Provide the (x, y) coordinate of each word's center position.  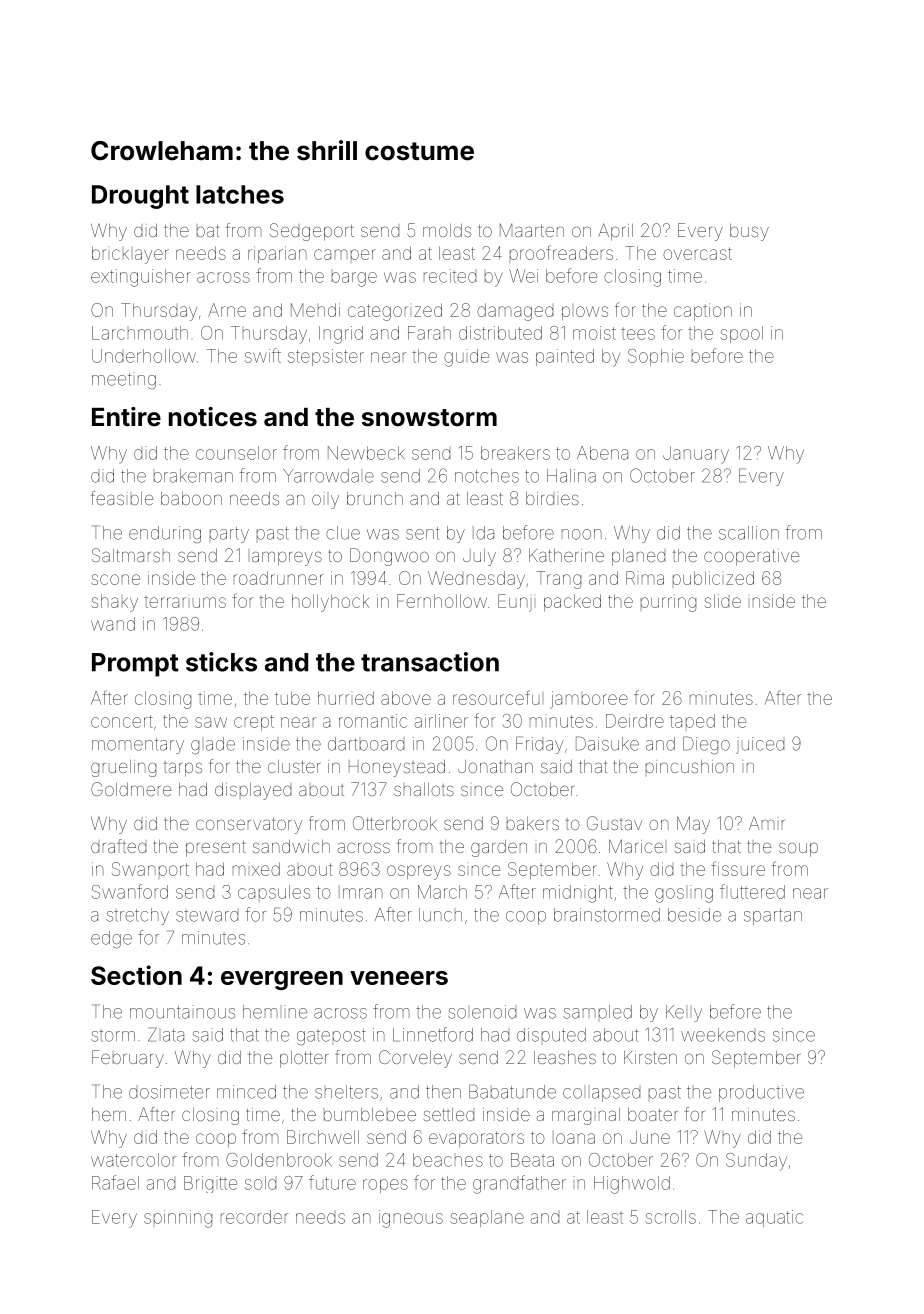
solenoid (482, 1012)
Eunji (515, 603)
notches (487, 476)
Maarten (532, 230)
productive (761, 1093)
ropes (385, 1186)
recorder (254, 1217)
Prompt (135, 665)
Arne (227, 310)
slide (722, 601)
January (696, 455)
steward (207, 916)
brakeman (193, 476)
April (615, 232)
